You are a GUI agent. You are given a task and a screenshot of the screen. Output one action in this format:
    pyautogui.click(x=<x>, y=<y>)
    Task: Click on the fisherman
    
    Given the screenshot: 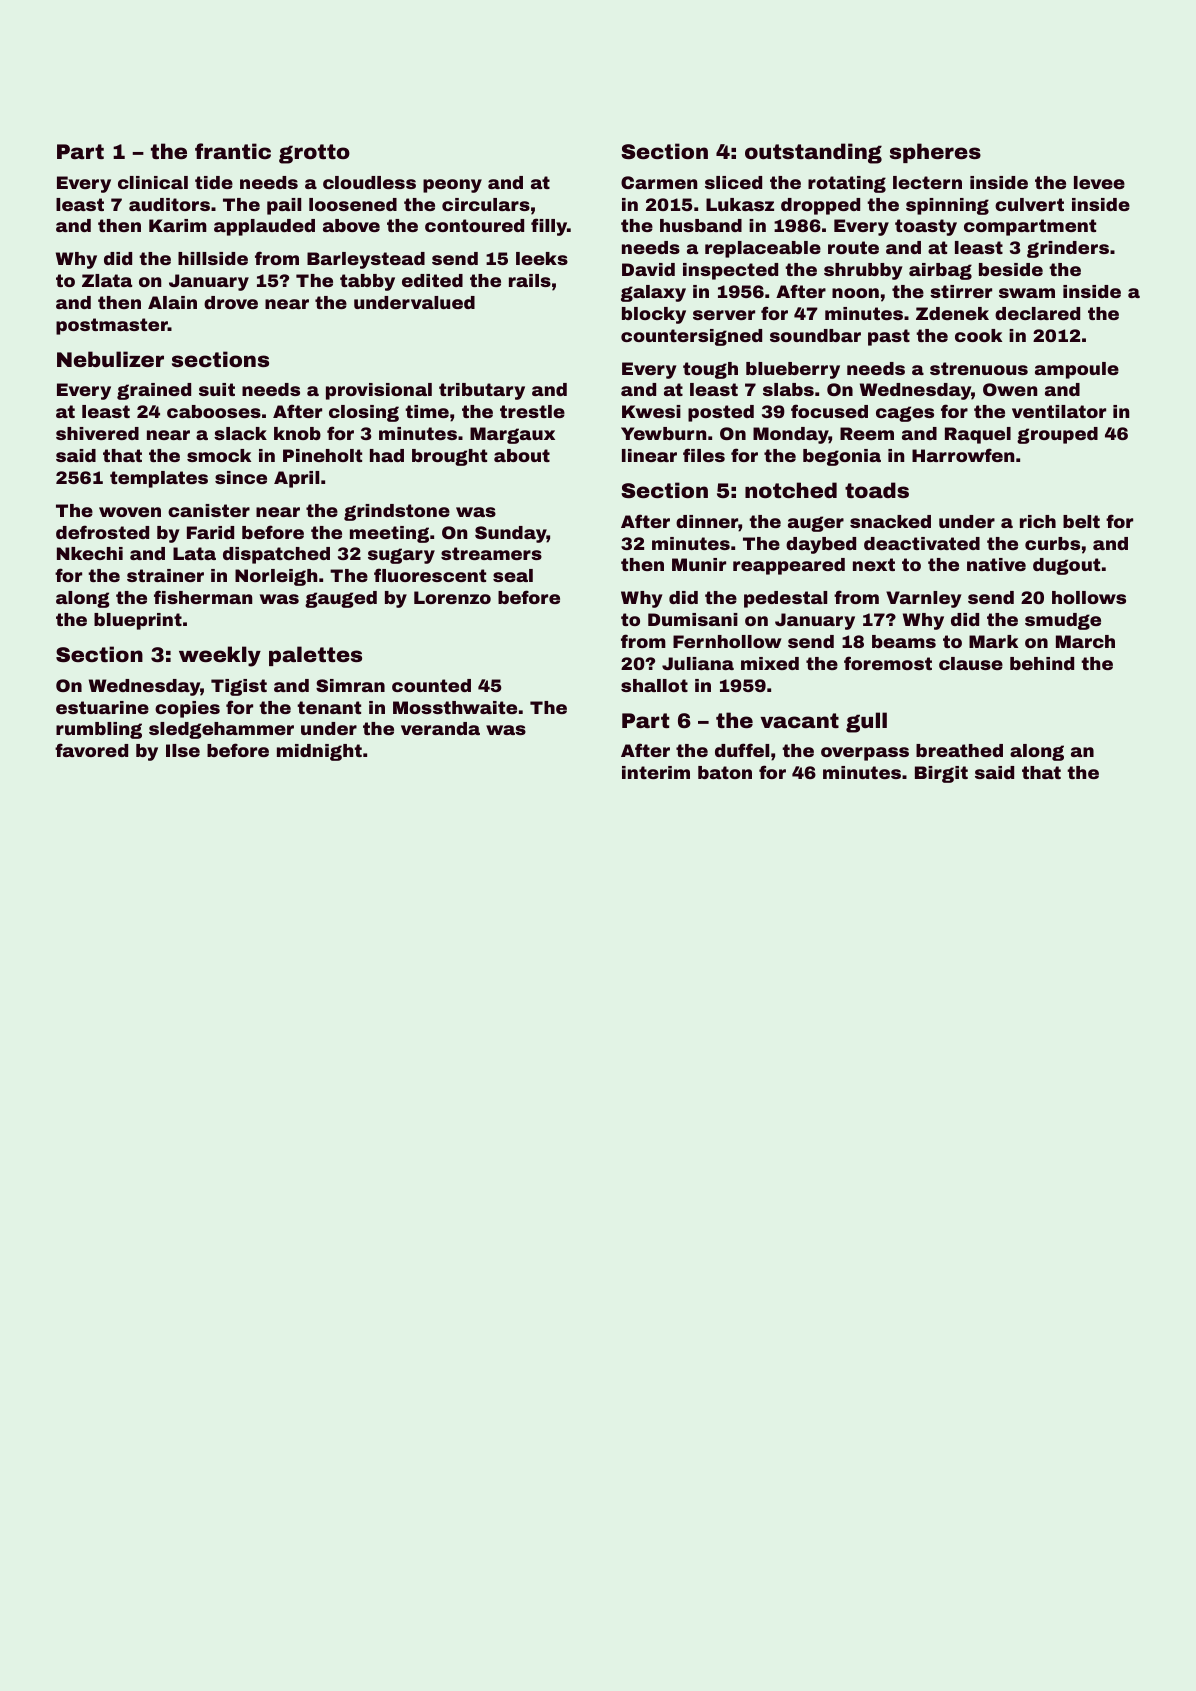 What is the action you would take?
    pyautogui.click(x=203, y=597)
